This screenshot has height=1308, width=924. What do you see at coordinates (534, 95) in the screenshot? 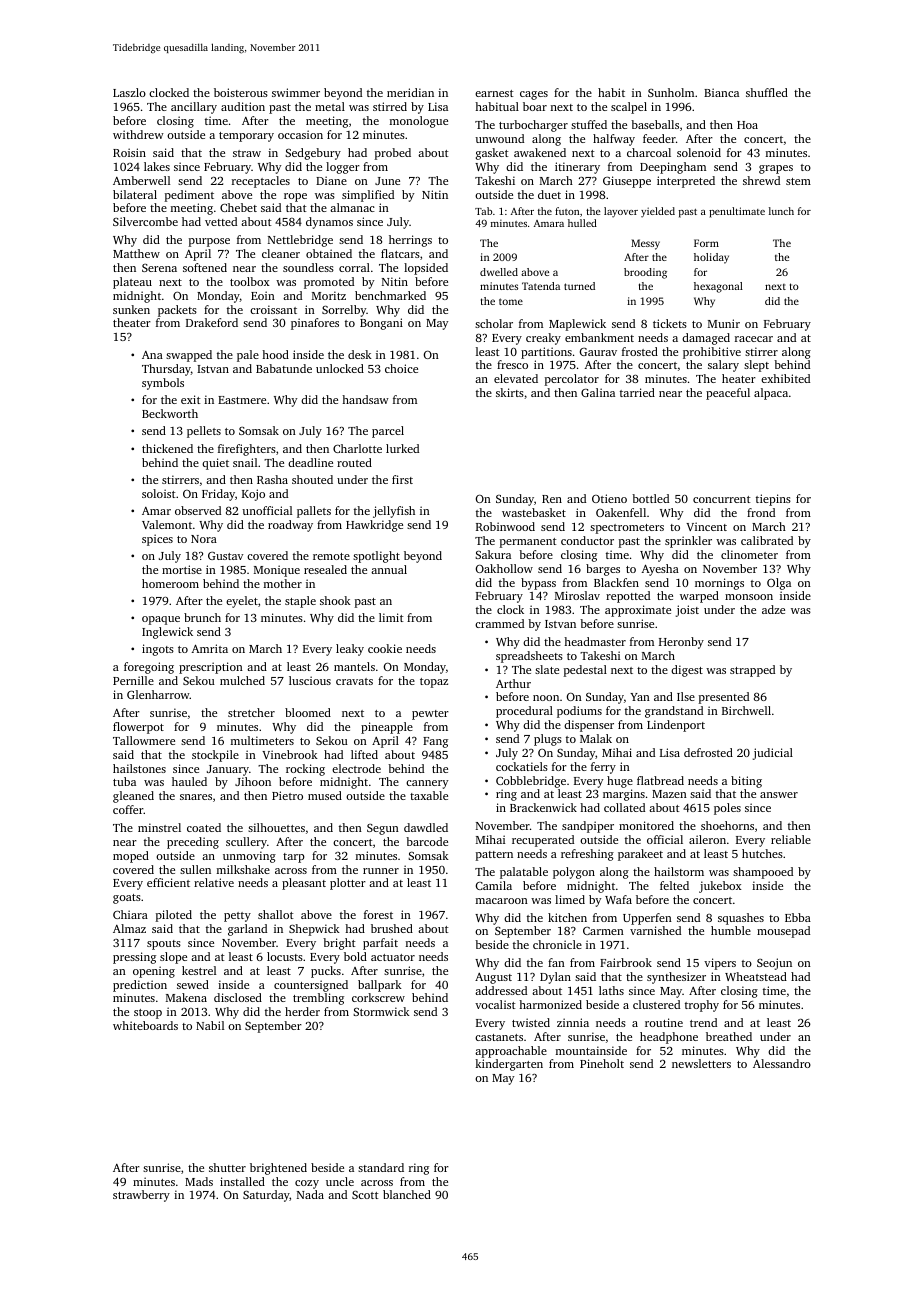
I see `cages` at bounding box center [534, 95].
